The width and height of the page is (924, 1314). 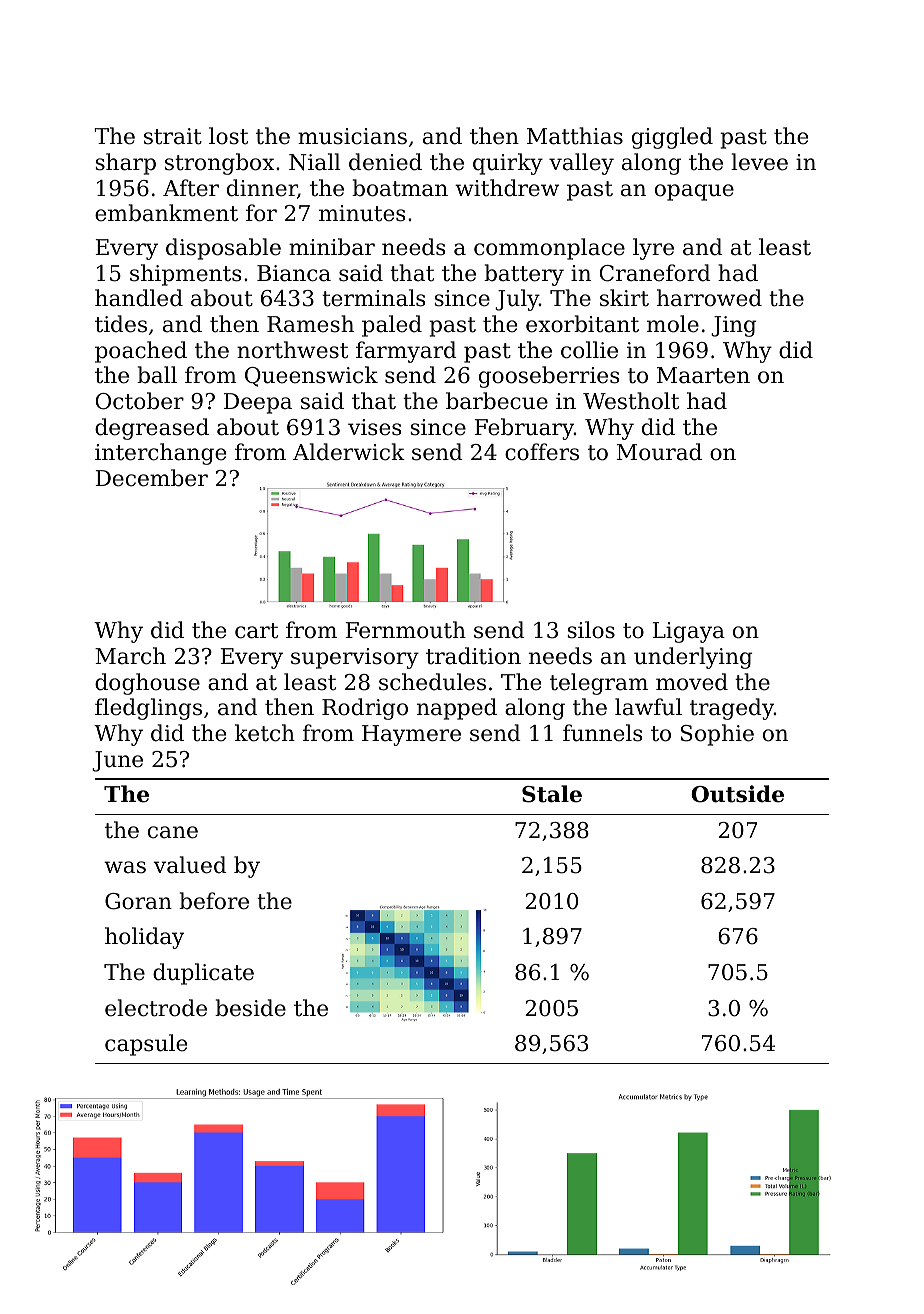 What do you see at coordinates (147, 684) in the page?
I see `doghouse` at bounding box center [147, 684].
